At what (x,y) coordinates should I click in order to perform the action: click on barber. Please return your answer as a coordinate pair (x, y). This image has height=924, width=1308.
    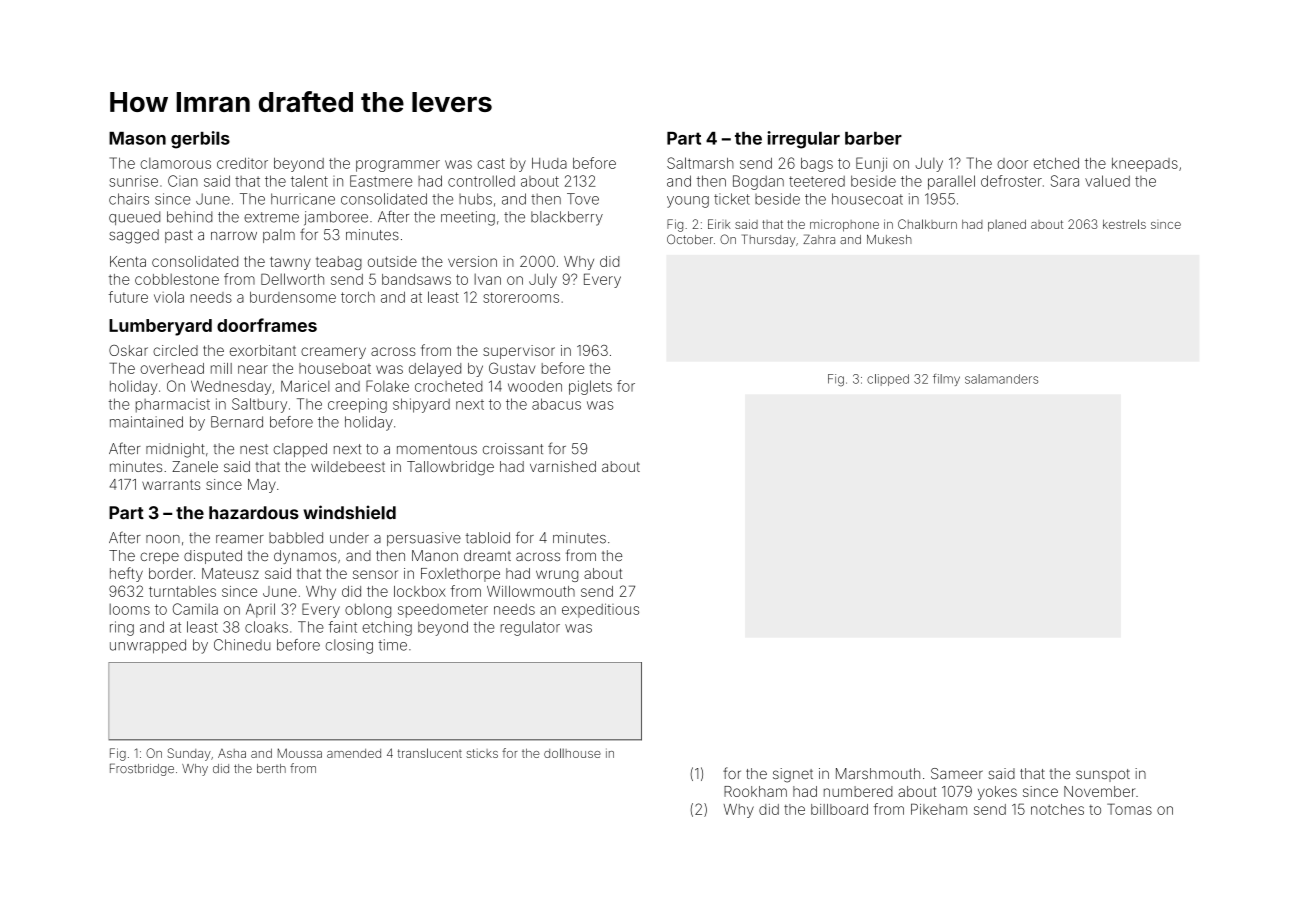
    Looking at the image, I should click on (873, 138).
